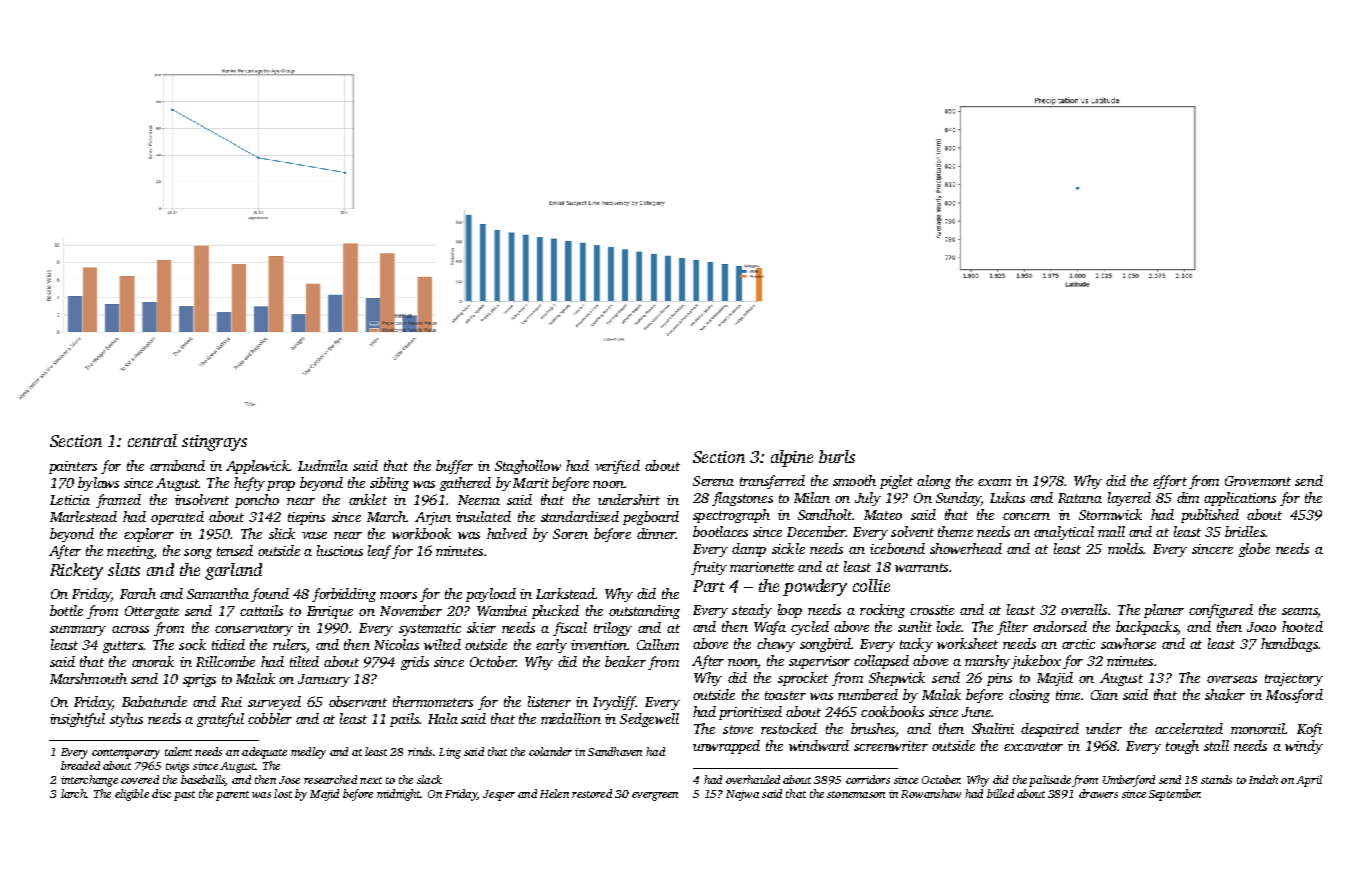  Describe the element at coordinates (742, 795) in the image. I see `Najwa` at that location.
